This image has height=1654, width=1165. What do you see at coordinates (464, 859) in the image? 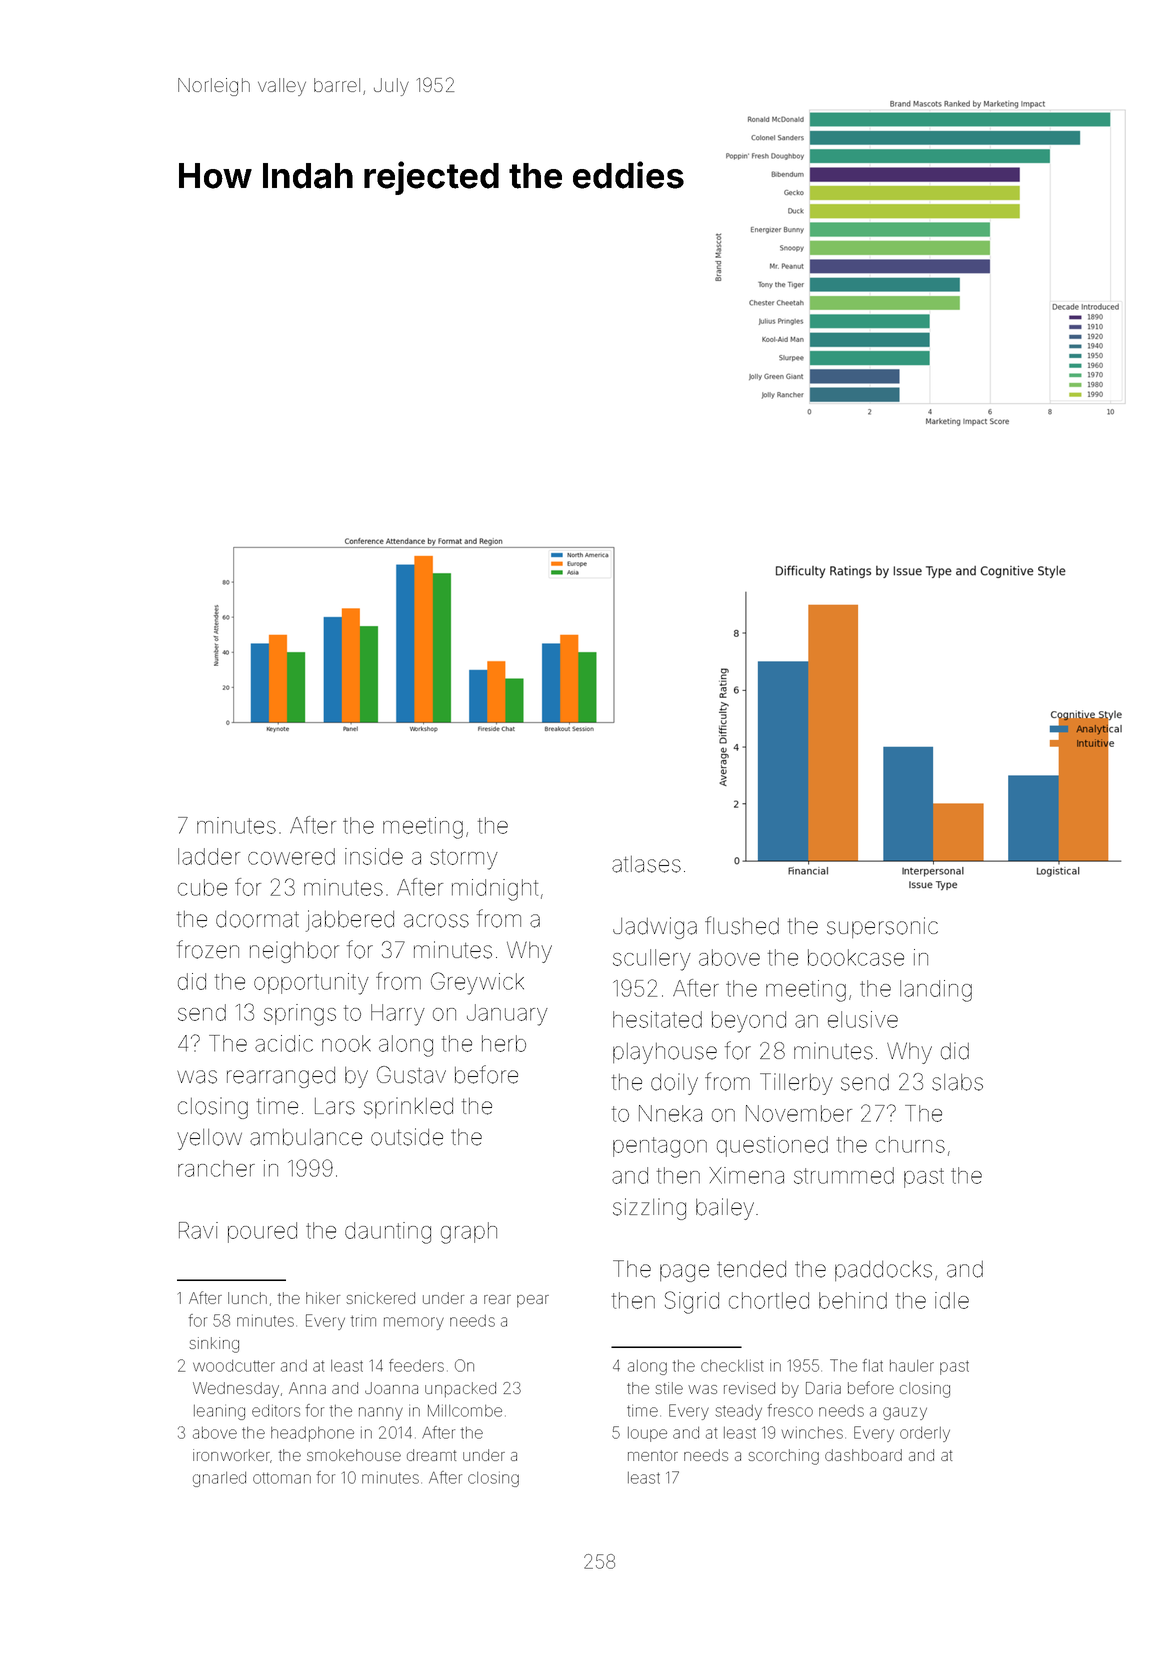
I see `stormy` at bounding box center [464, 859].
